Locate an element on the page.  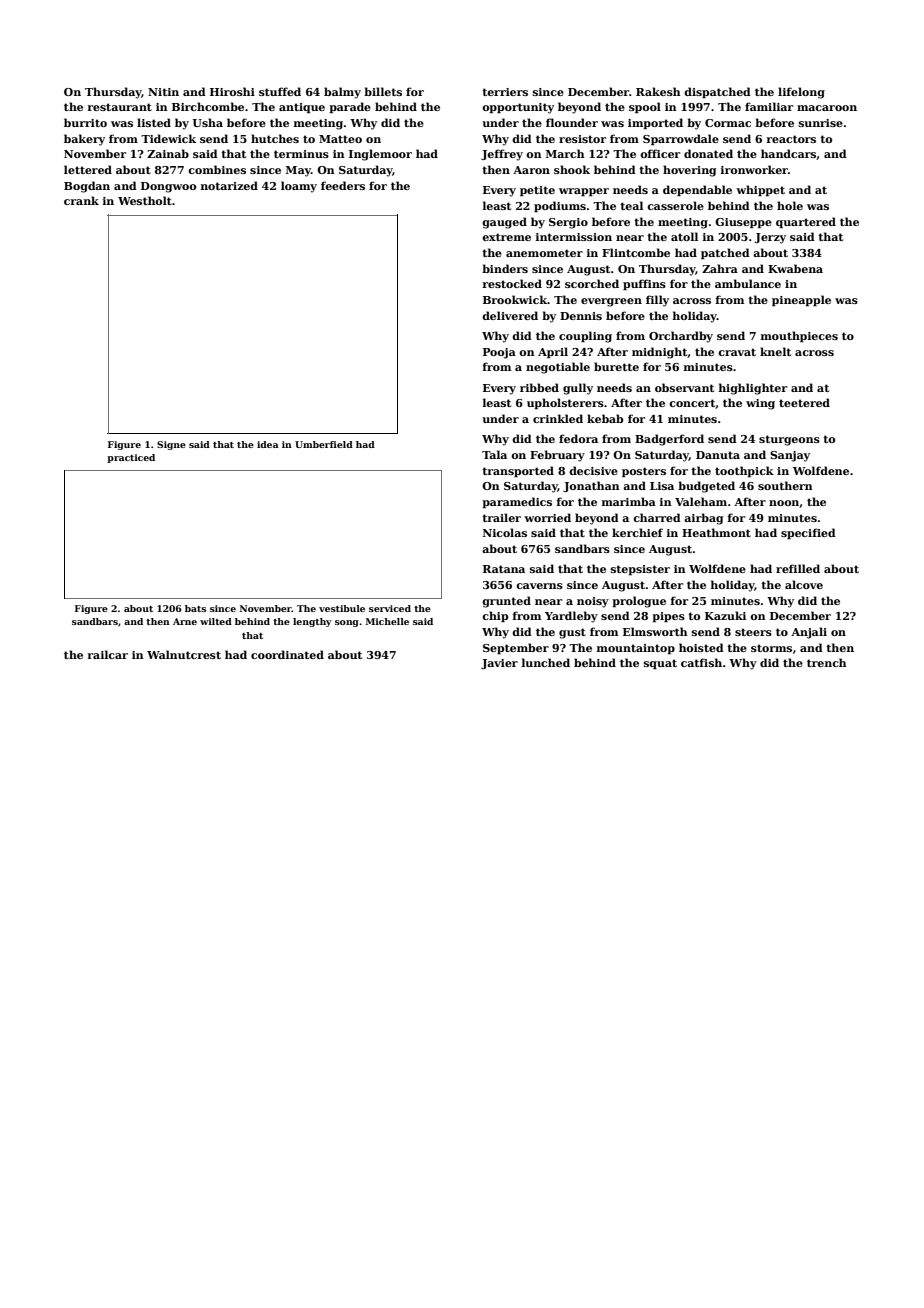
billets is located at coordinates (383, 91).
